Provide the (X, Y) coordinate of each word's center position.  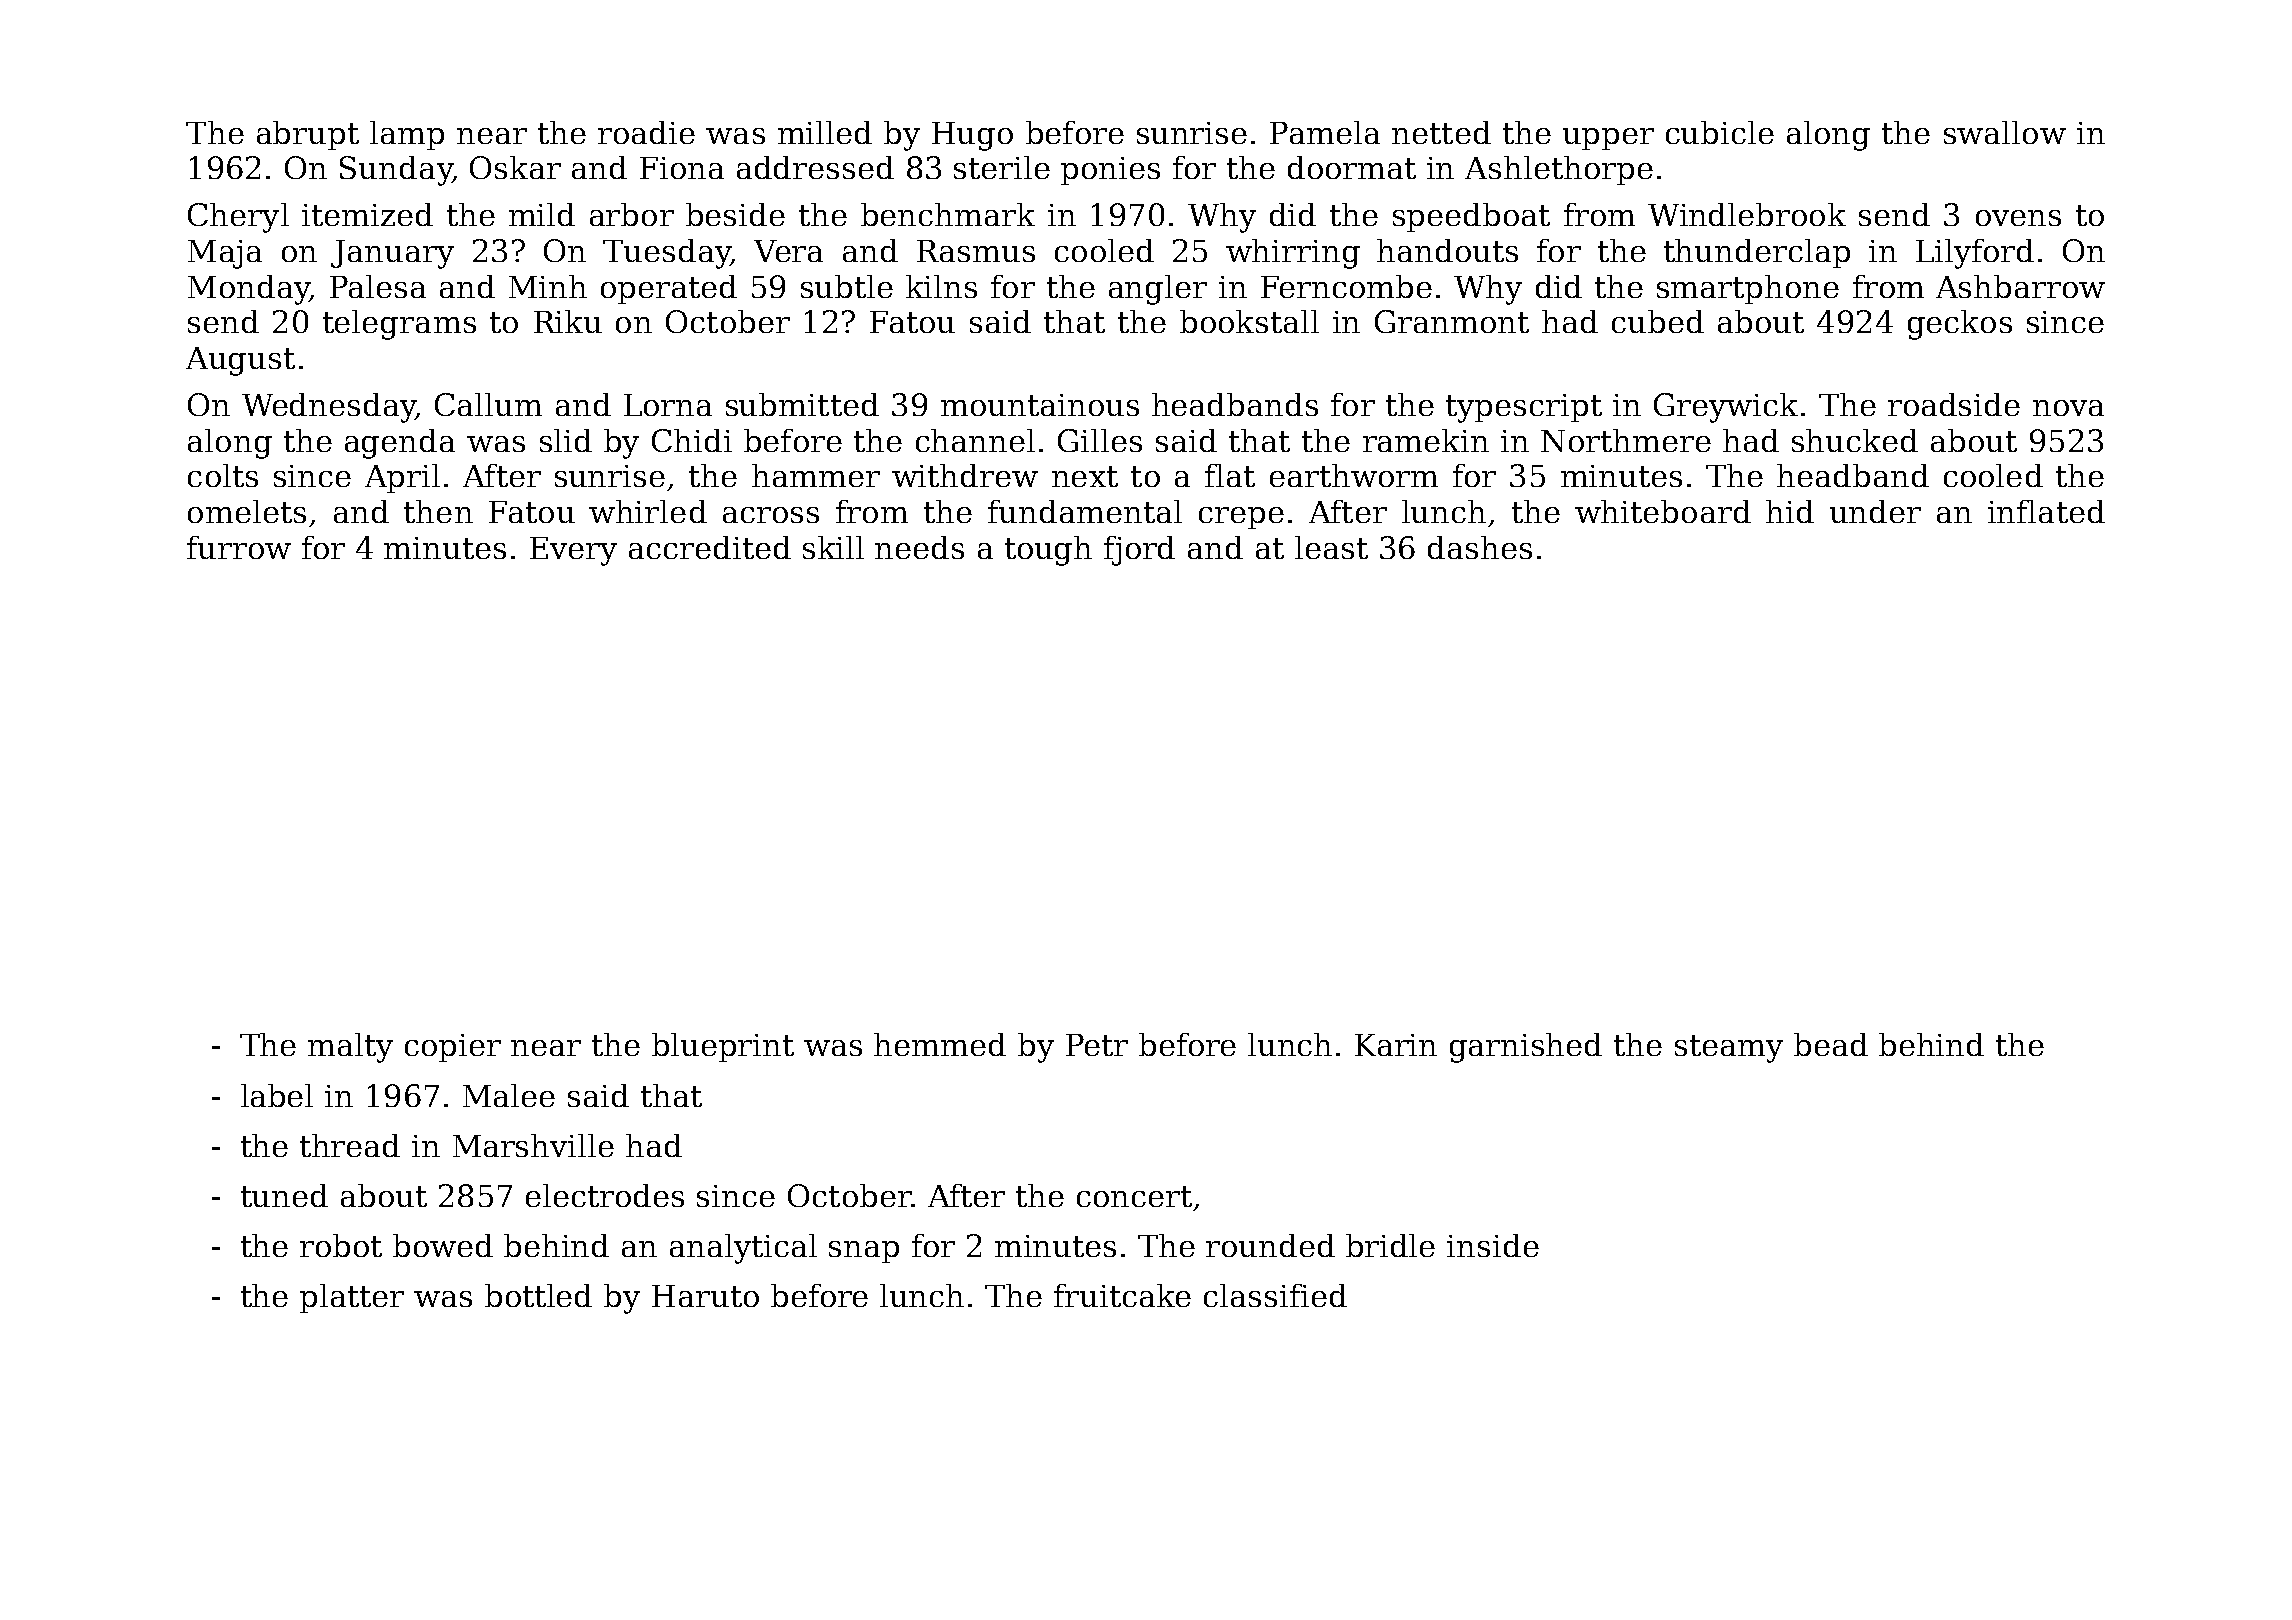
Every (573, 551)
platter (352, 1298)
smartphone (1748, 289)
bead (1831, 1044)
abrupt (308, 135)
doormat (1352, 167)
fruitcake (1122, 1295)
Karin (1396, 1045)
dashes (1480, 547)
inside (1493, 1245)
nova (2068, 408)
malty (350, 1048)
